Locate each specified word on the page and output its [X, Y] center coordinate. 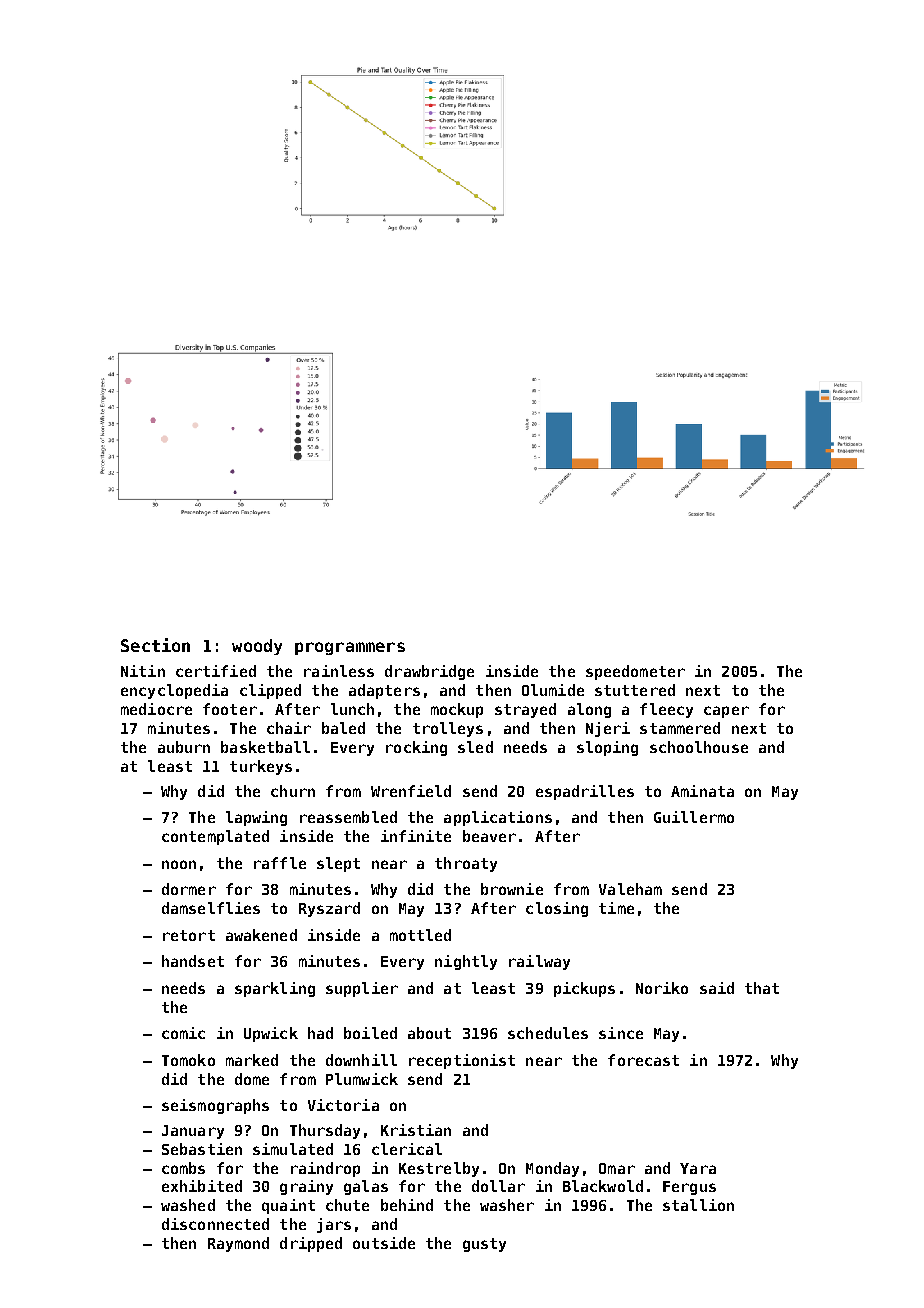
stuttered [635, 690]
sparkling [275, 989]
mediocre [156, 709]
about [429, 1033]
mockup [457, 710]
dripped [311, 1244]
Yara [698, 1168]
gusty [484, 1245]
